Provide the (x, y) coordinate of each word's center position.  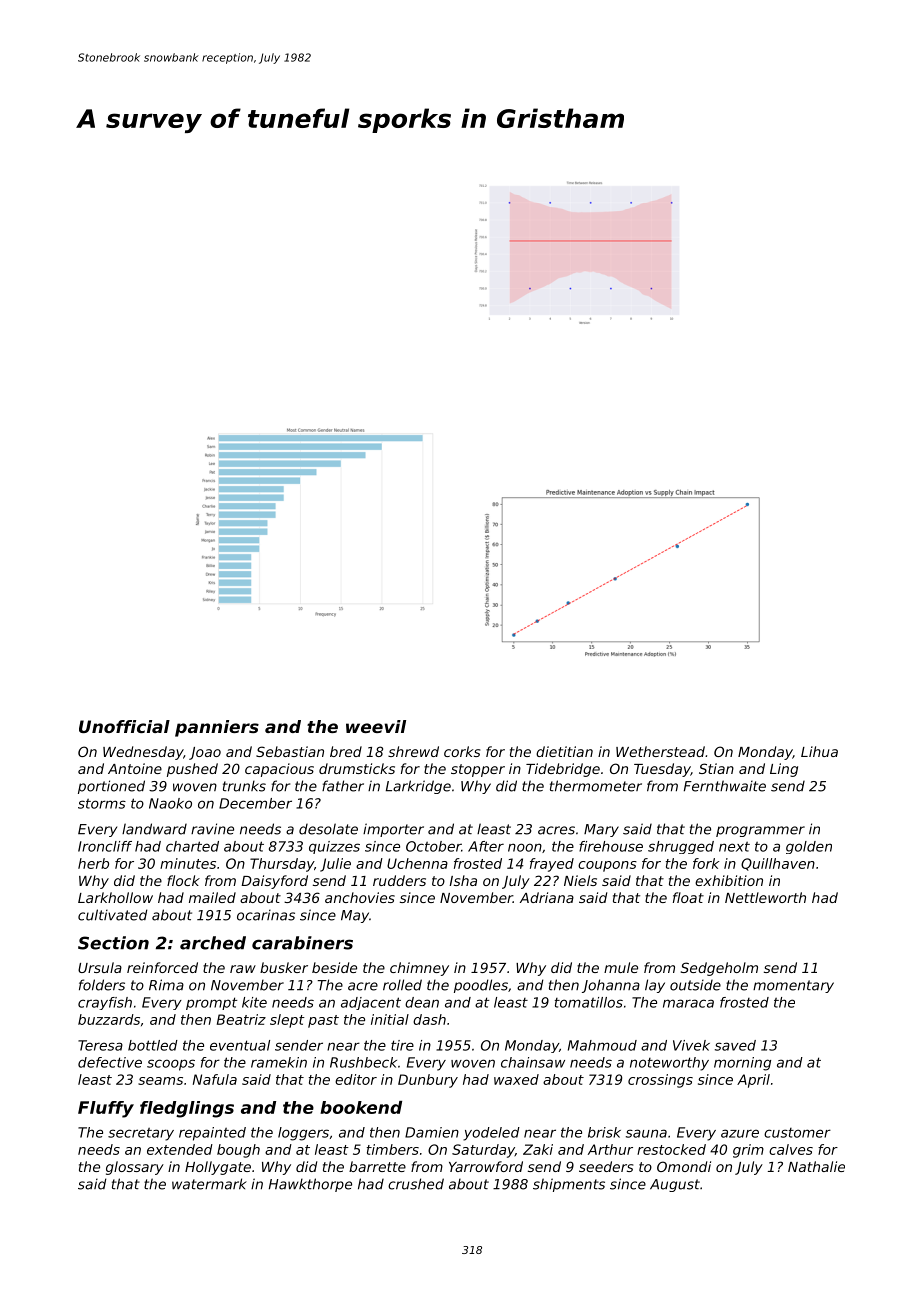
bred (346, 751)
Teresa (100, 1045)
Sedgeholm (719, 969)
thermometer (596, 786)
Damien (432, 1132)
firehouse (611, 846)
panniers (217, 728)
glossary (135, 1168)
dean (422, 1002)
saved (735, 1045)
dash (429, 1019)
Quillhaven (778, 864)
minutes (188, 863)
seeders (606, 1166)
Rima (166, 985)
